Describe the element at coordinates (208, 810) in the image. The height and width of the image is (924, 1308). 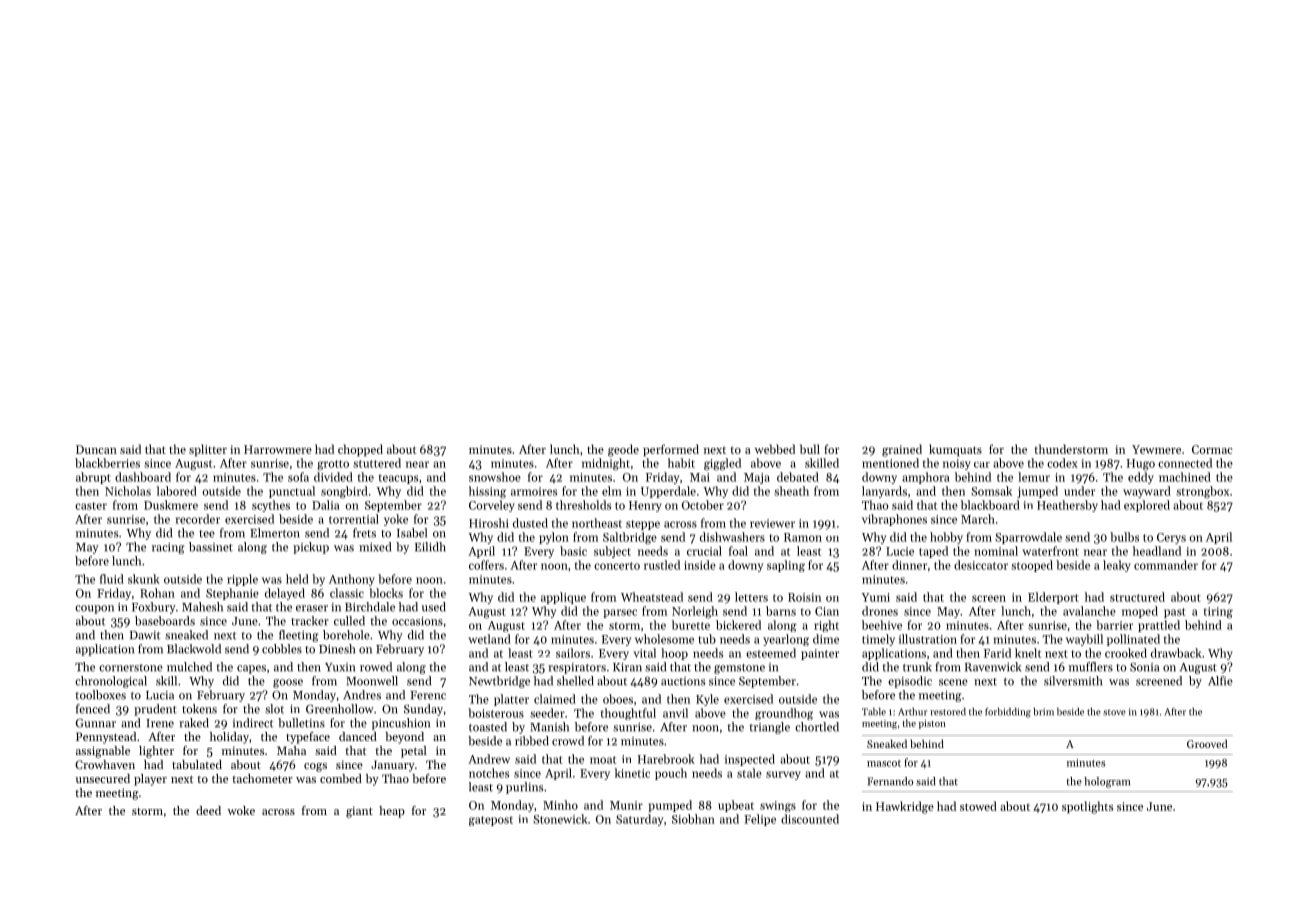
I see `deed` at that location.
